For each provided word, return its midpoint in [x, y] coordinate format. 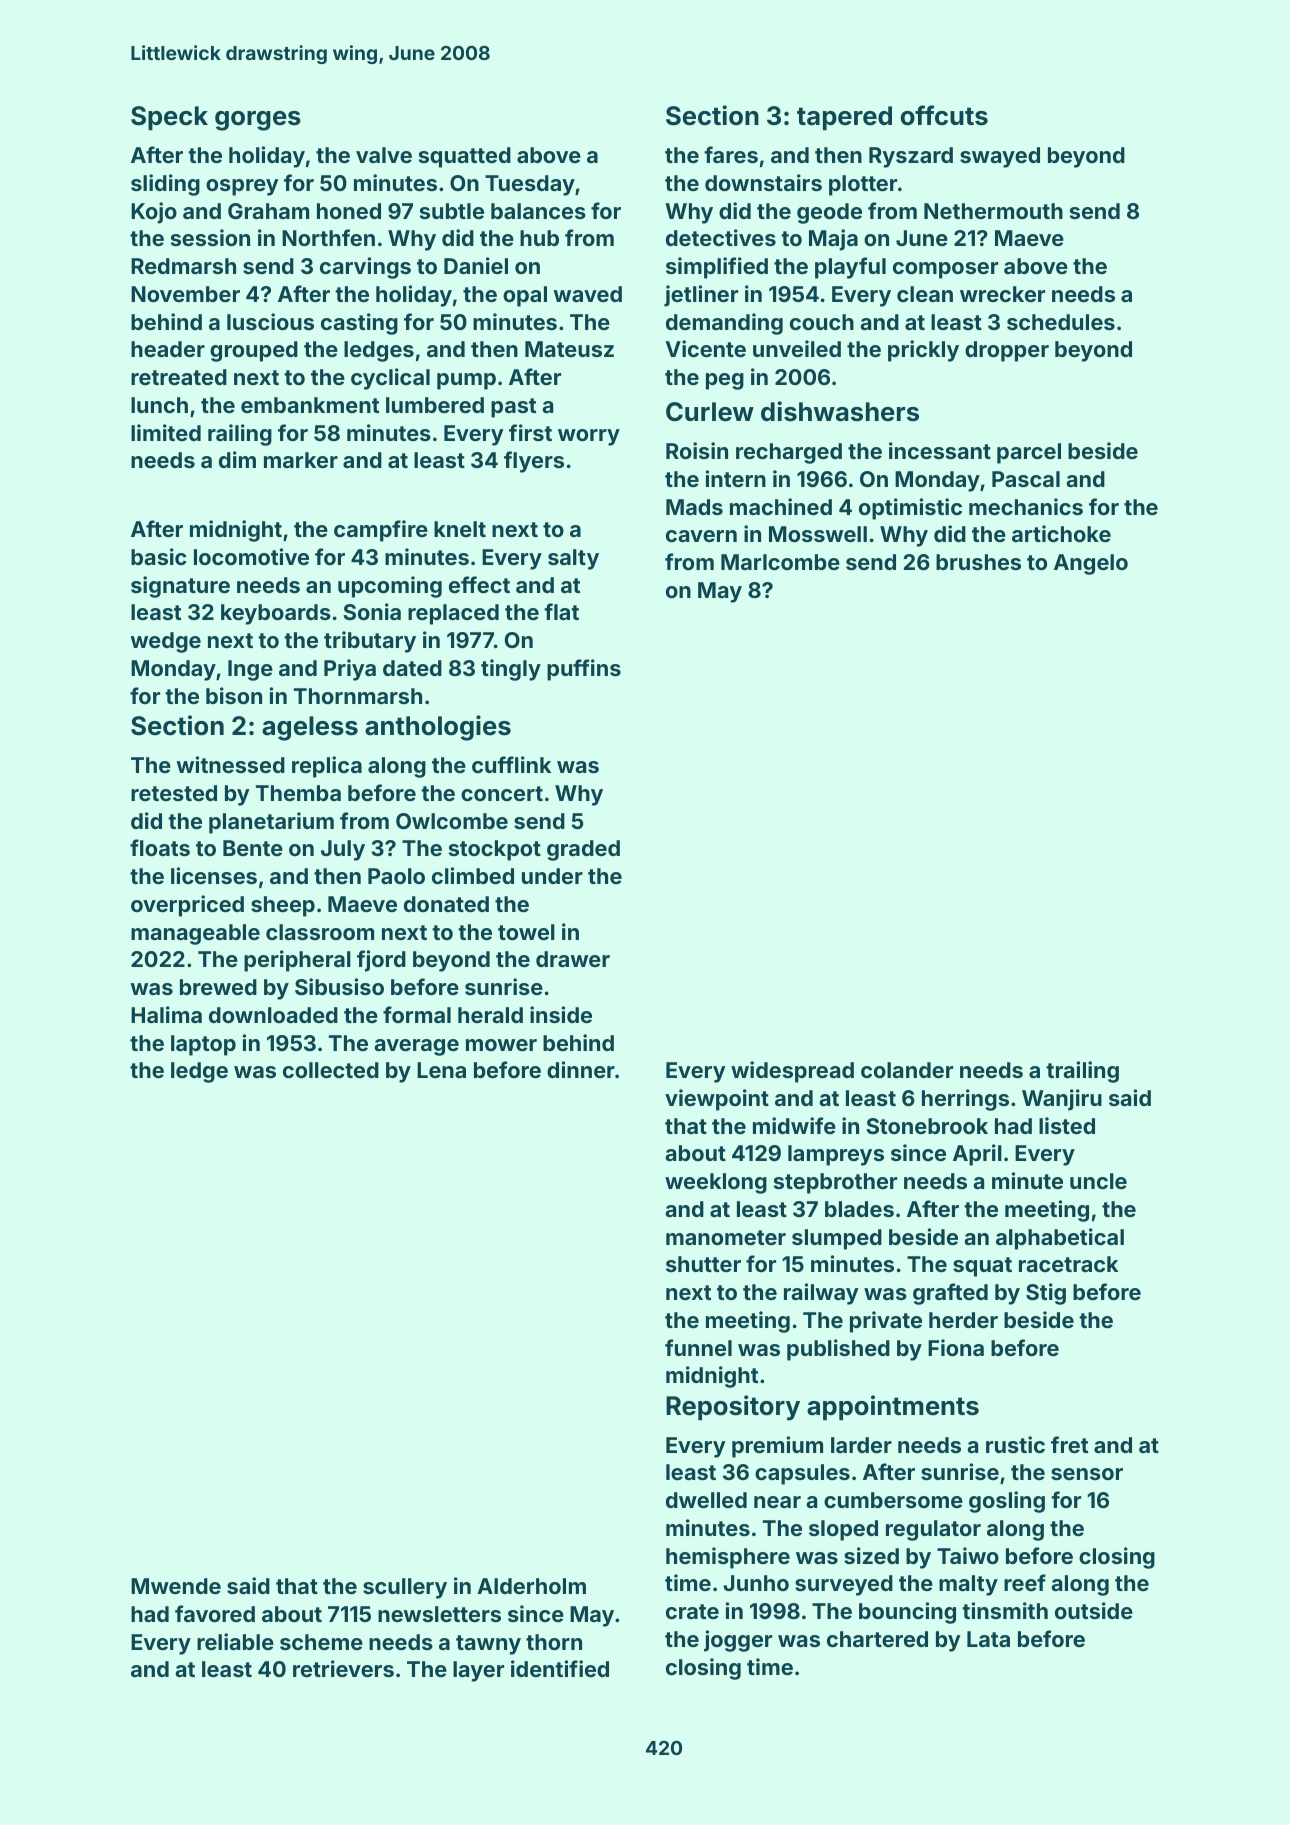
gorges [258, 121]
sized [871, 1555]
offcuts [944, 115]
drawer [573, 959]
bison [234, 695]
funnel [698, 1347]
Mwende [176, 1586]
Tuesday [530, 185]
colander [907, 1070]
